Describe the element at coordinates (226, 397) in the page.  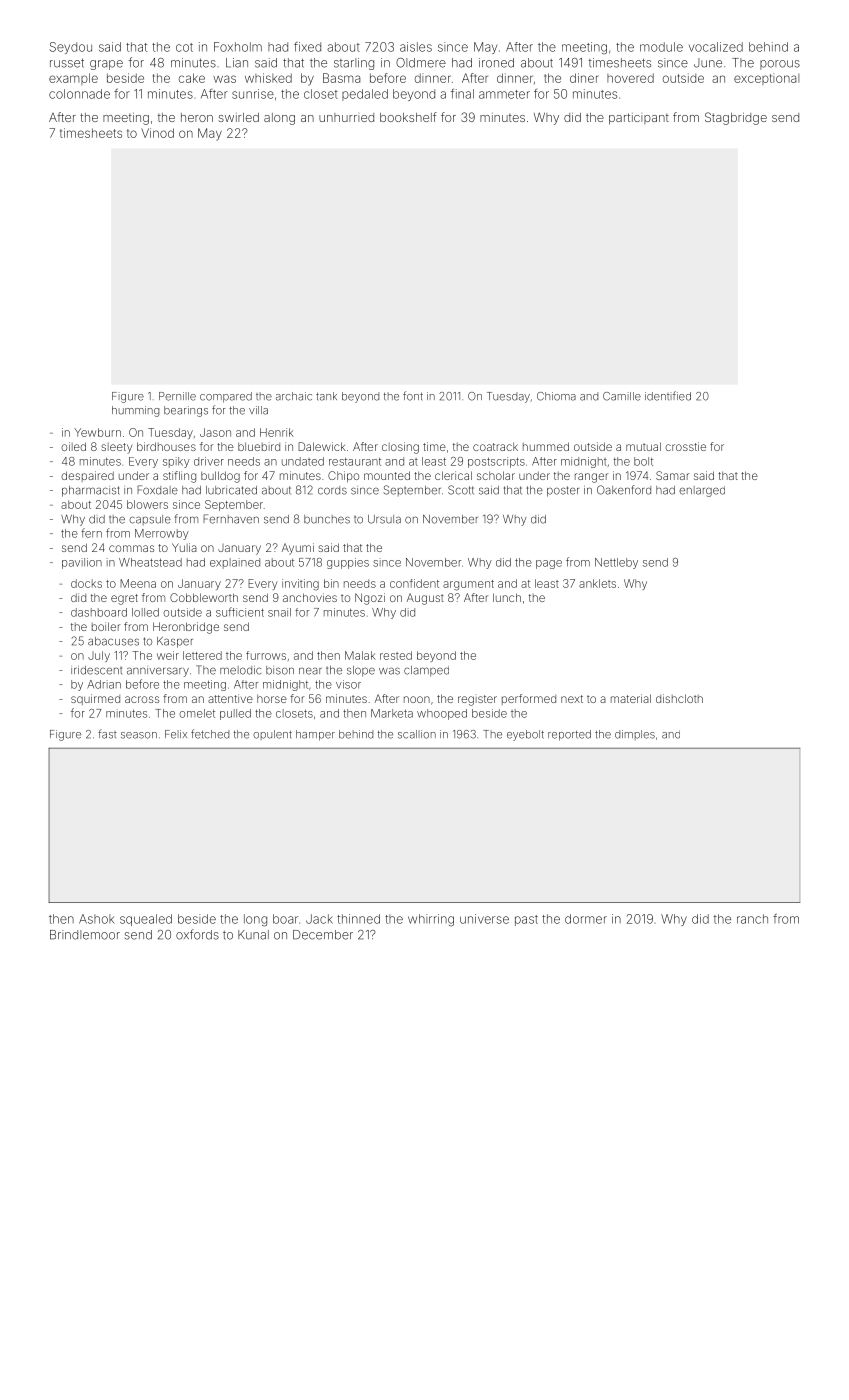
I see `compared` at that location.
